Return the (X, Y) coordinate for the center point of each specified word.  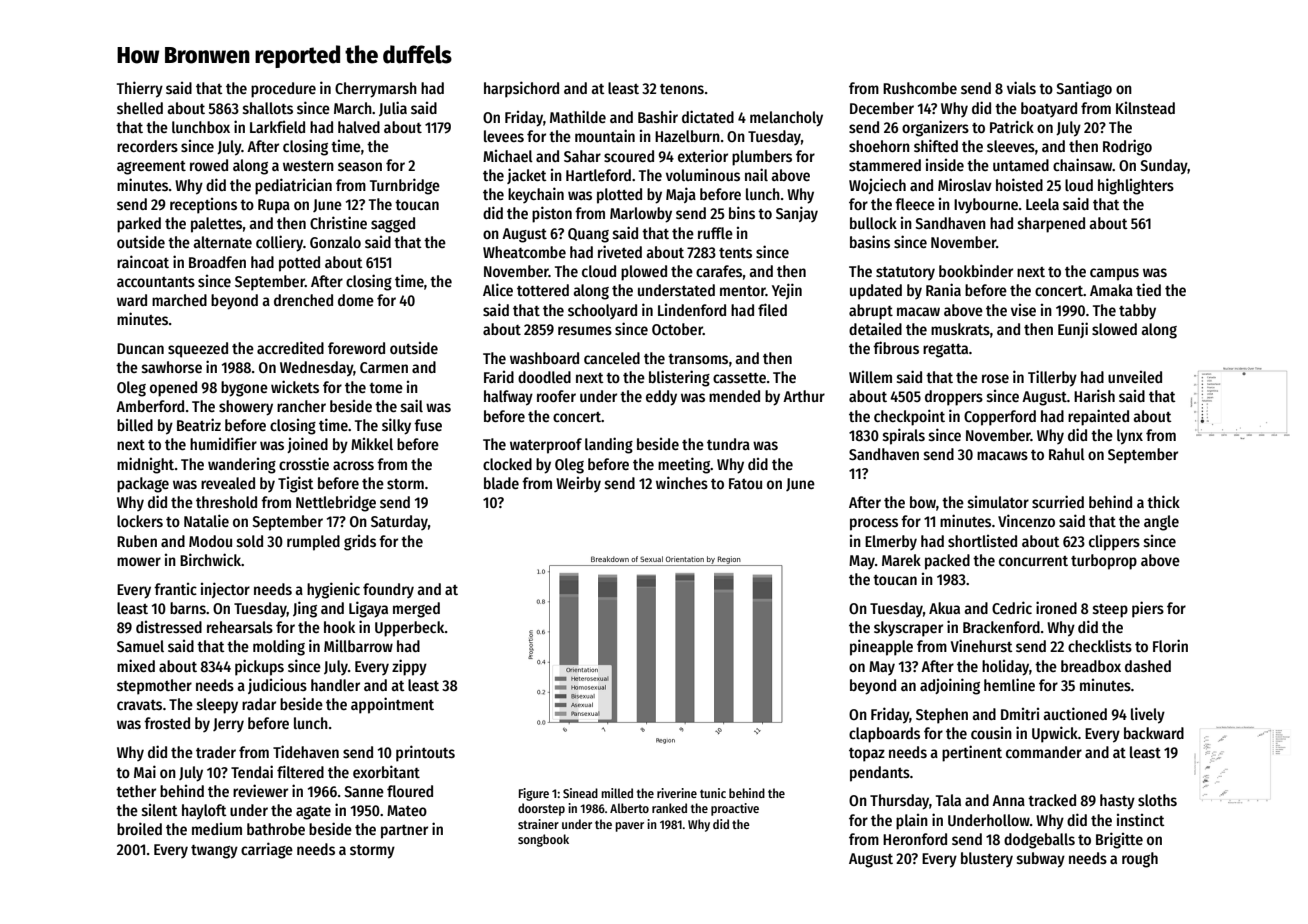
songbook (543, 840)
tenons (682, 89)
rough (1140, 860)
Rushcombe (920, 88)
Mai (145, 771)
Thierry (140, 89)
